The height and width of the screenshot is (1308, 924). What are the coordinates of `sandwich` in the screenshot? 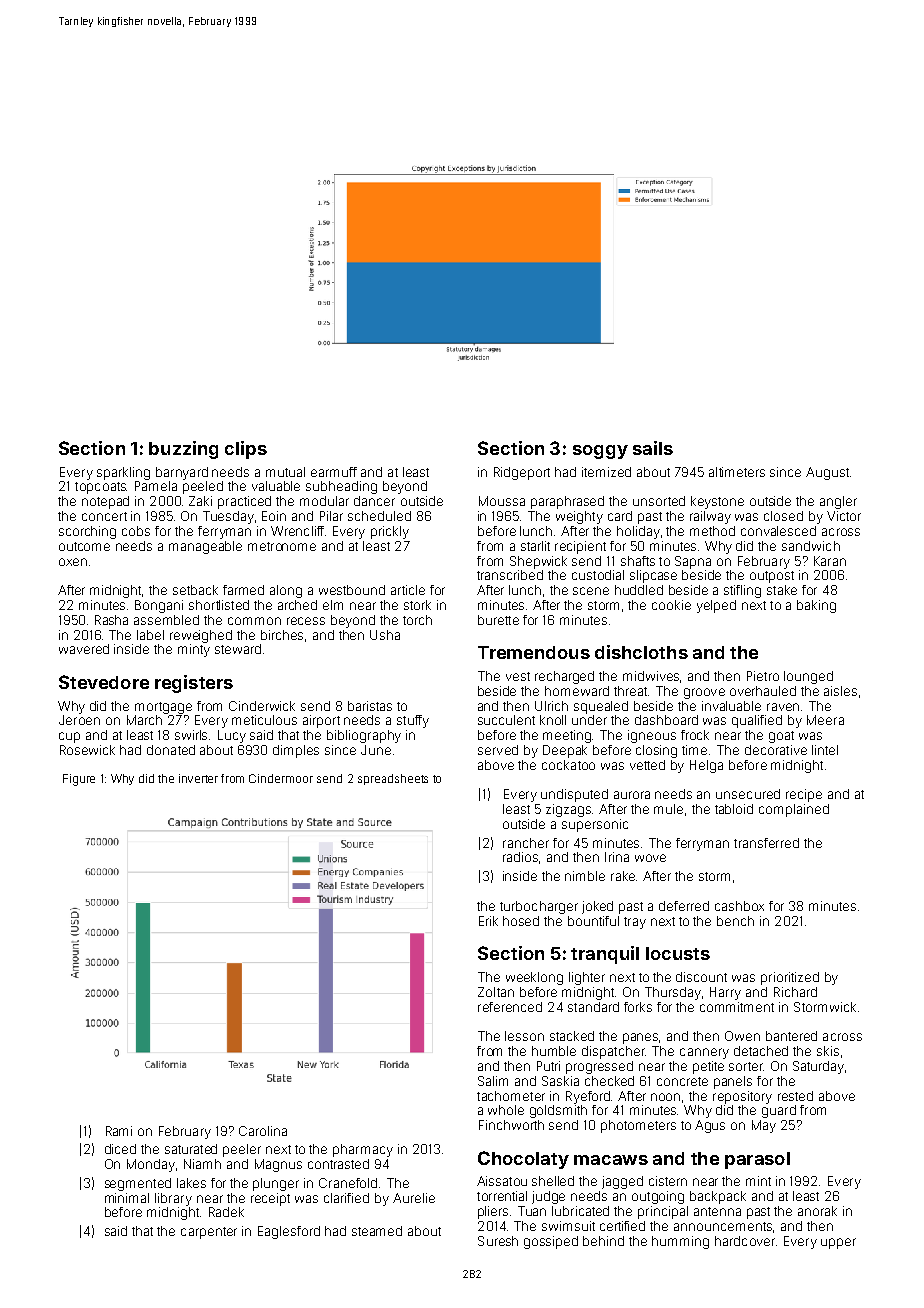 It's located at (811, 546).
